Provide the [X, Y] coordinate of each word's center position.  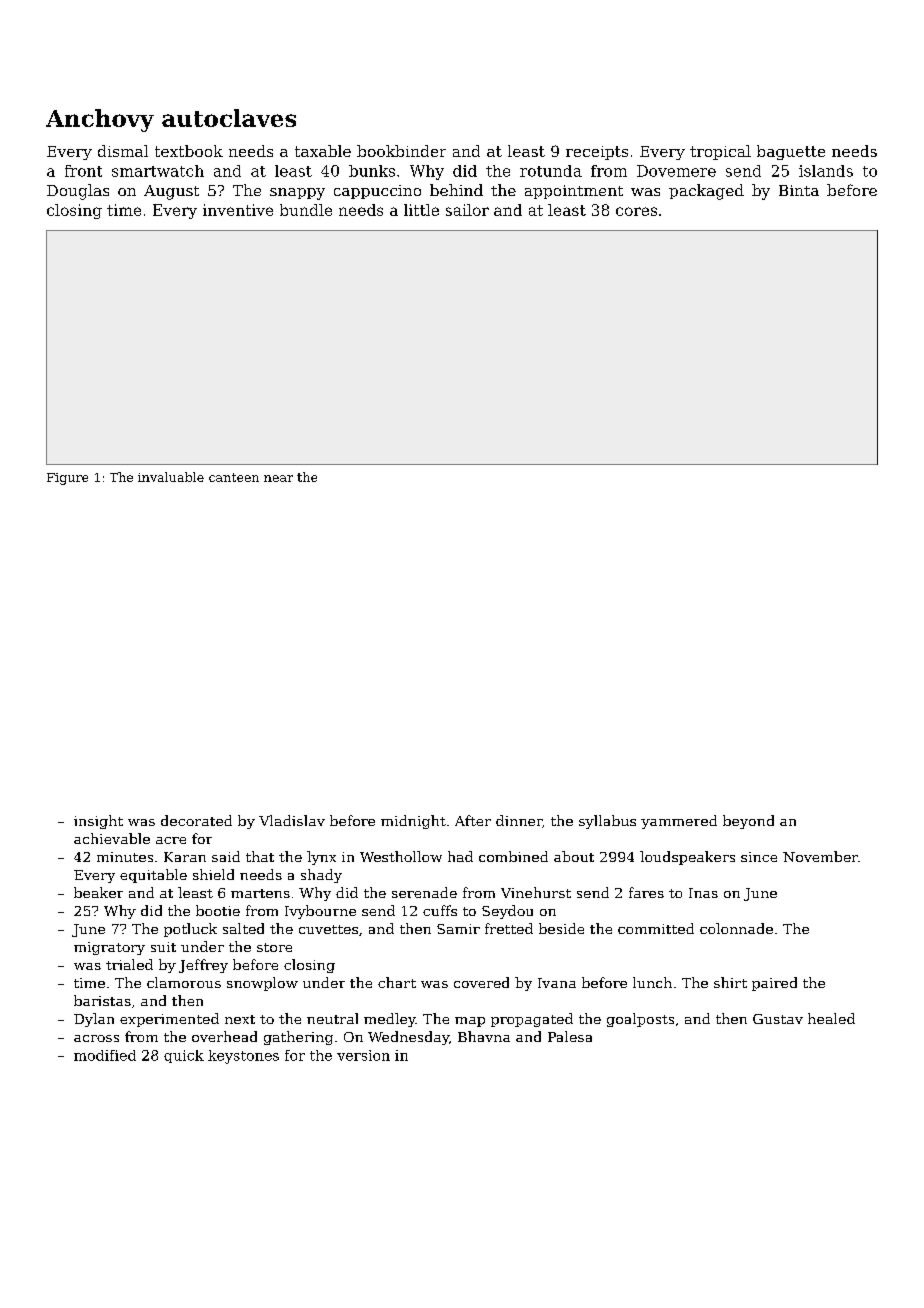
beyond [748, 822]
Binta [799, 190]
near [278, 478]
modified [105, 1055]
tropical [720, 152]
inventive [238, 210]
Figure [67, 479]
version [363, 1055]
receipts [597, 153]
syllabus [607, 822]
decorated [196, 820]
